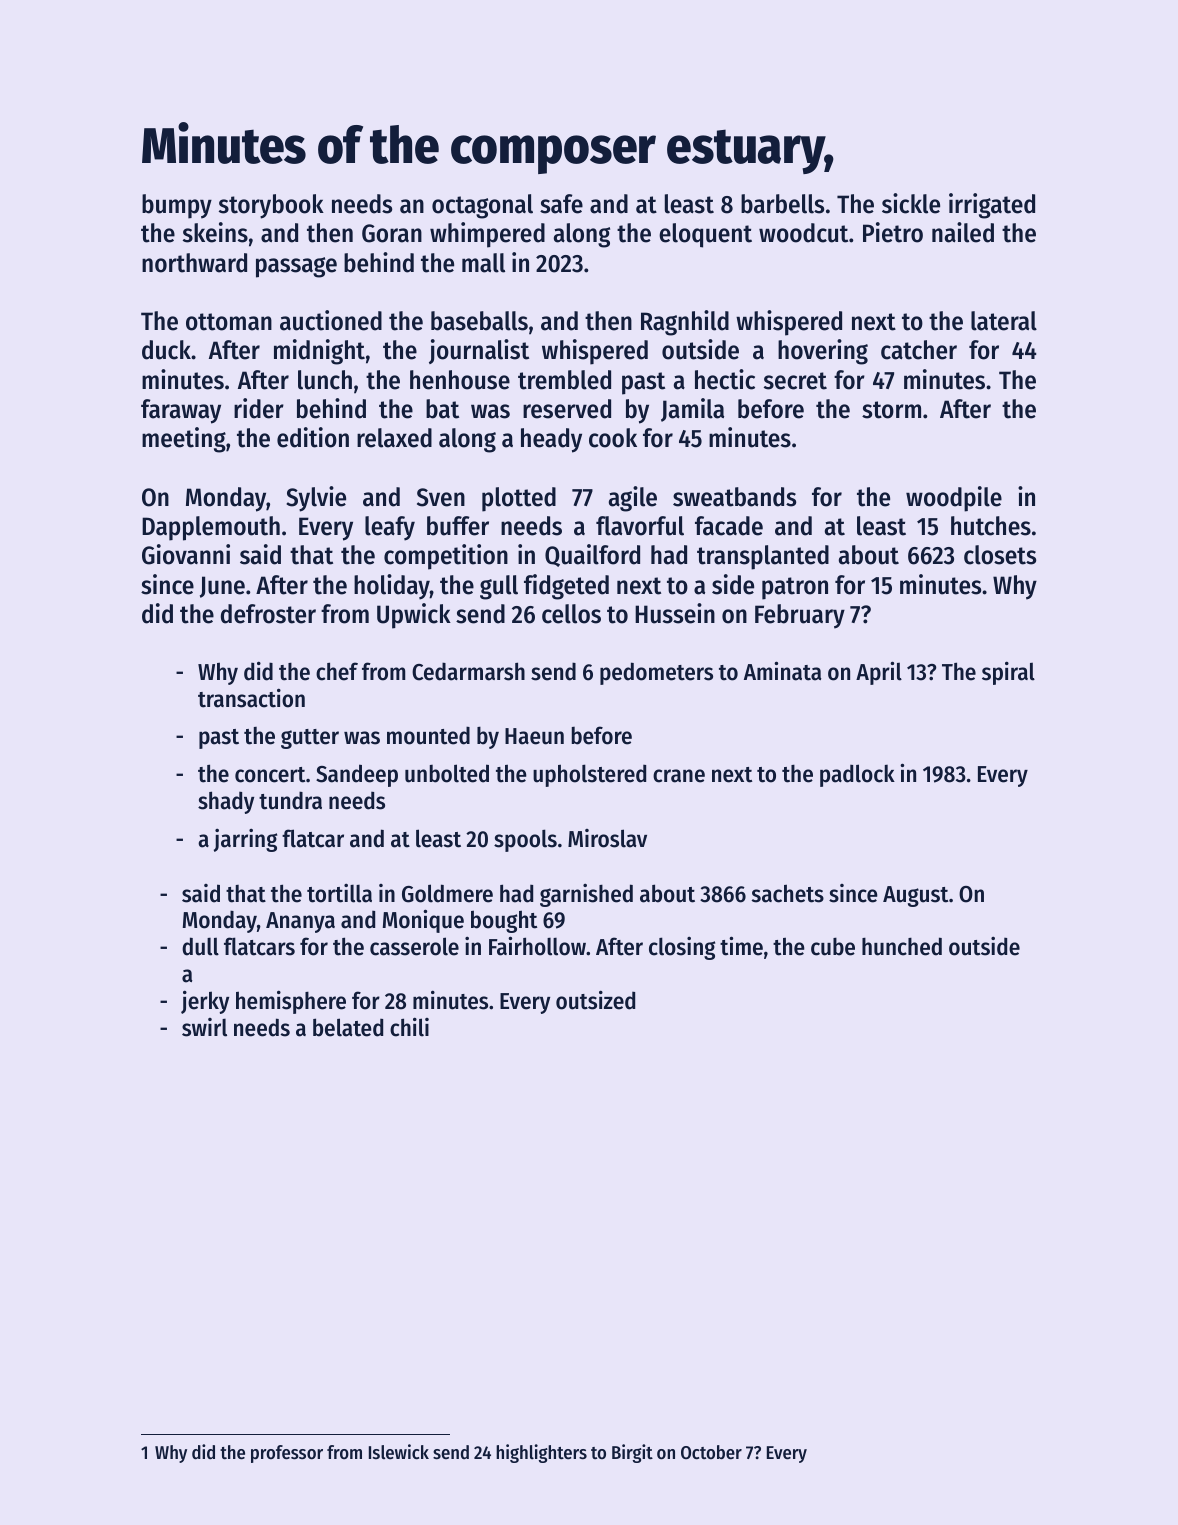  I want to click on trembled, so click(564, 380).
